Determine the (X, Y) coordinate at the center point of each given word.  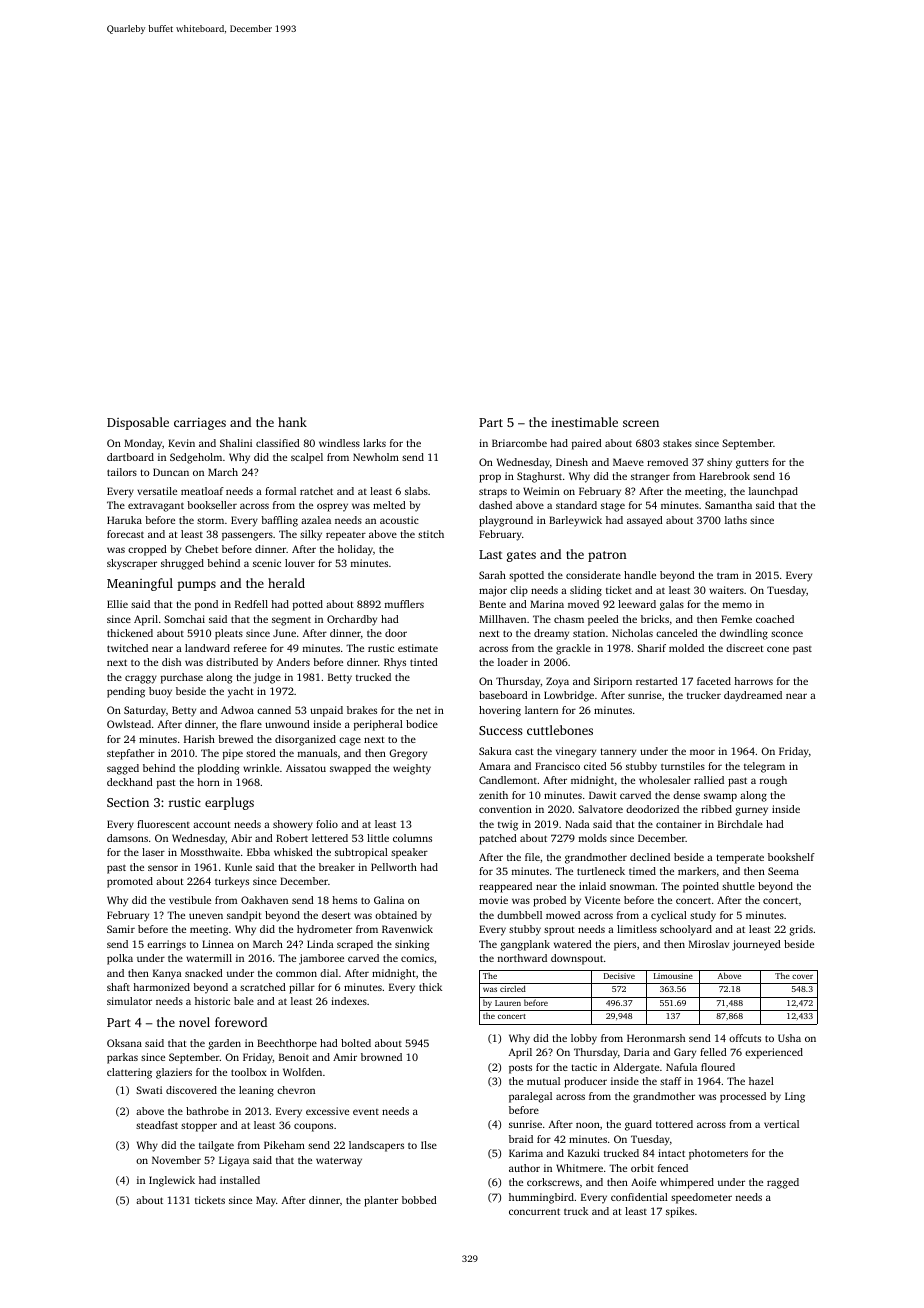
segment (291, 621)
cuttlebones (560, 730)
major (493, 591)
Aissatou (306, 768)
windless (339, 443)
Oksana (124, 1043)
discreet (745, 648)
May (266, 1201)
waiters (726, 590)
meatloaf (202, 491)
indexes (349, 1001)
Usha (789, 1038)
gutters (752, 464)
